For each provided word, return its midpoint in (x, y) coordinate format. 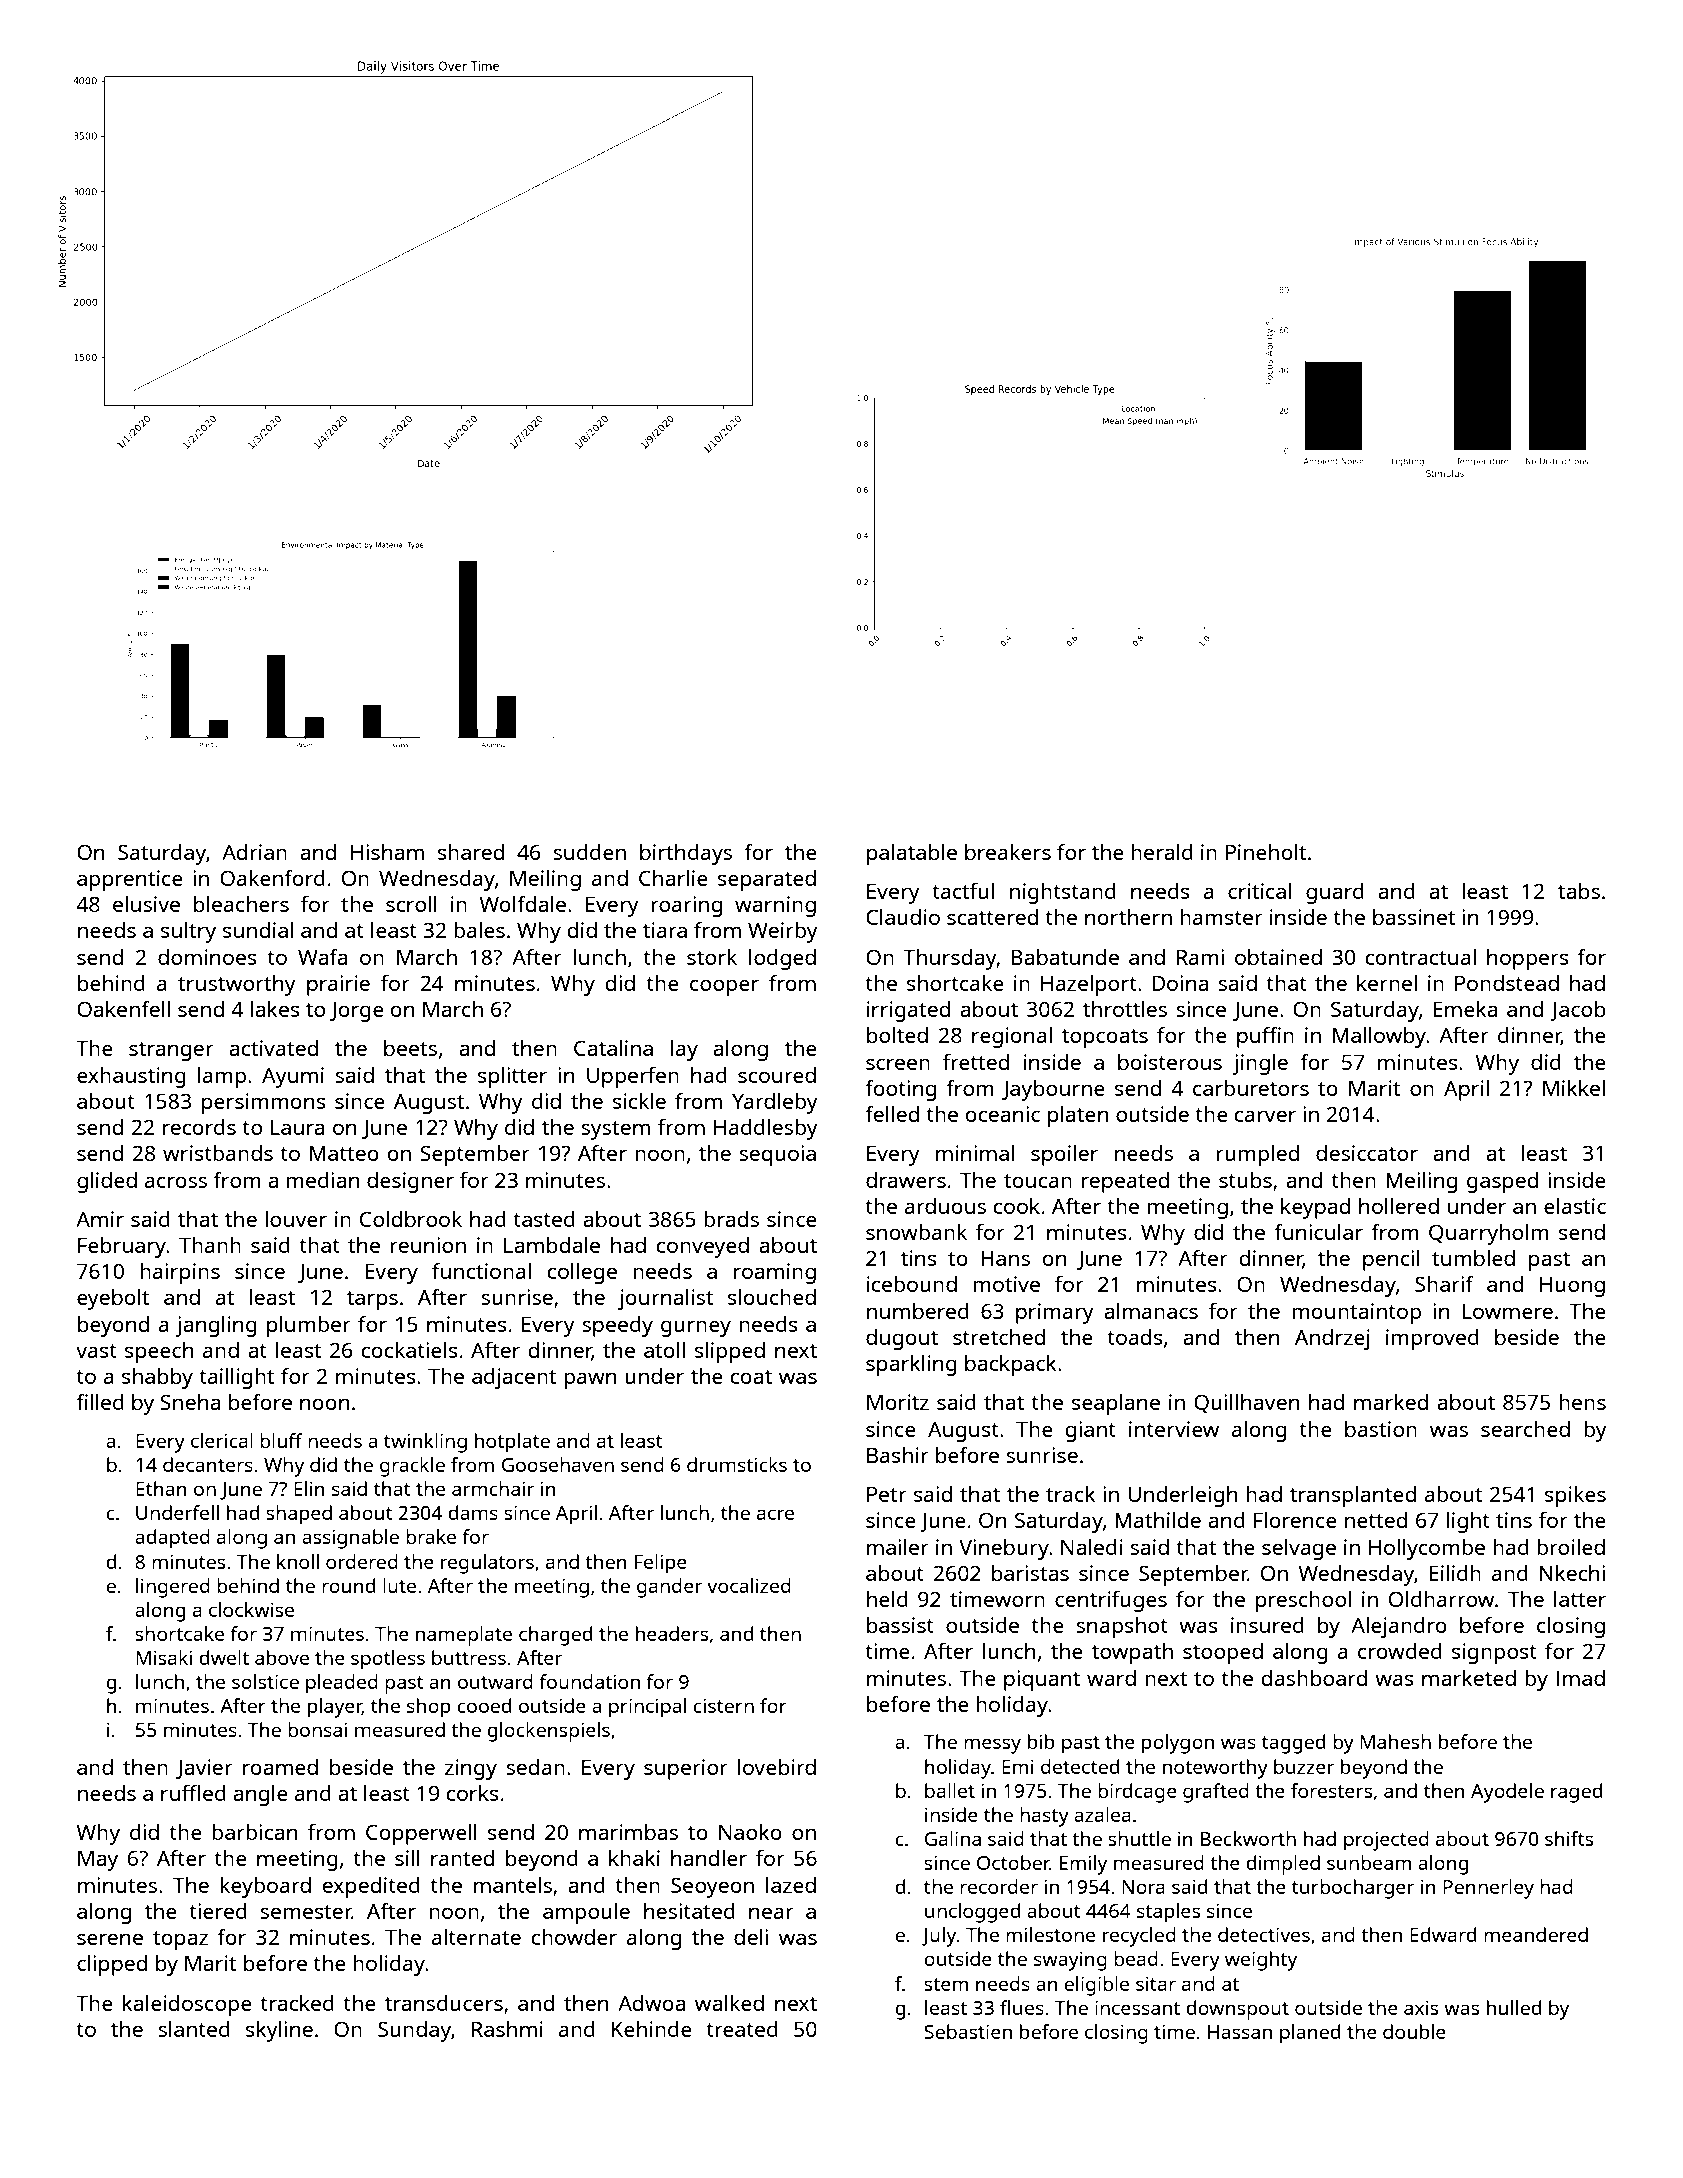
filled (100, 1401)
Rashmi (507, 2029)
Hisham (387, 852)
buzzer (1304, 1766)
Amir (100, 1219)
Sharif (1444, 1283)
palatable (912, 854)
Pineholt (1266, 852)
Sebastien (968, 2031)
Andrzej (1332, 1339)
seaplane (1116, 1404)
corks (473, 1793)
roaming (775, 1273)
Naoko (750, 1832)
